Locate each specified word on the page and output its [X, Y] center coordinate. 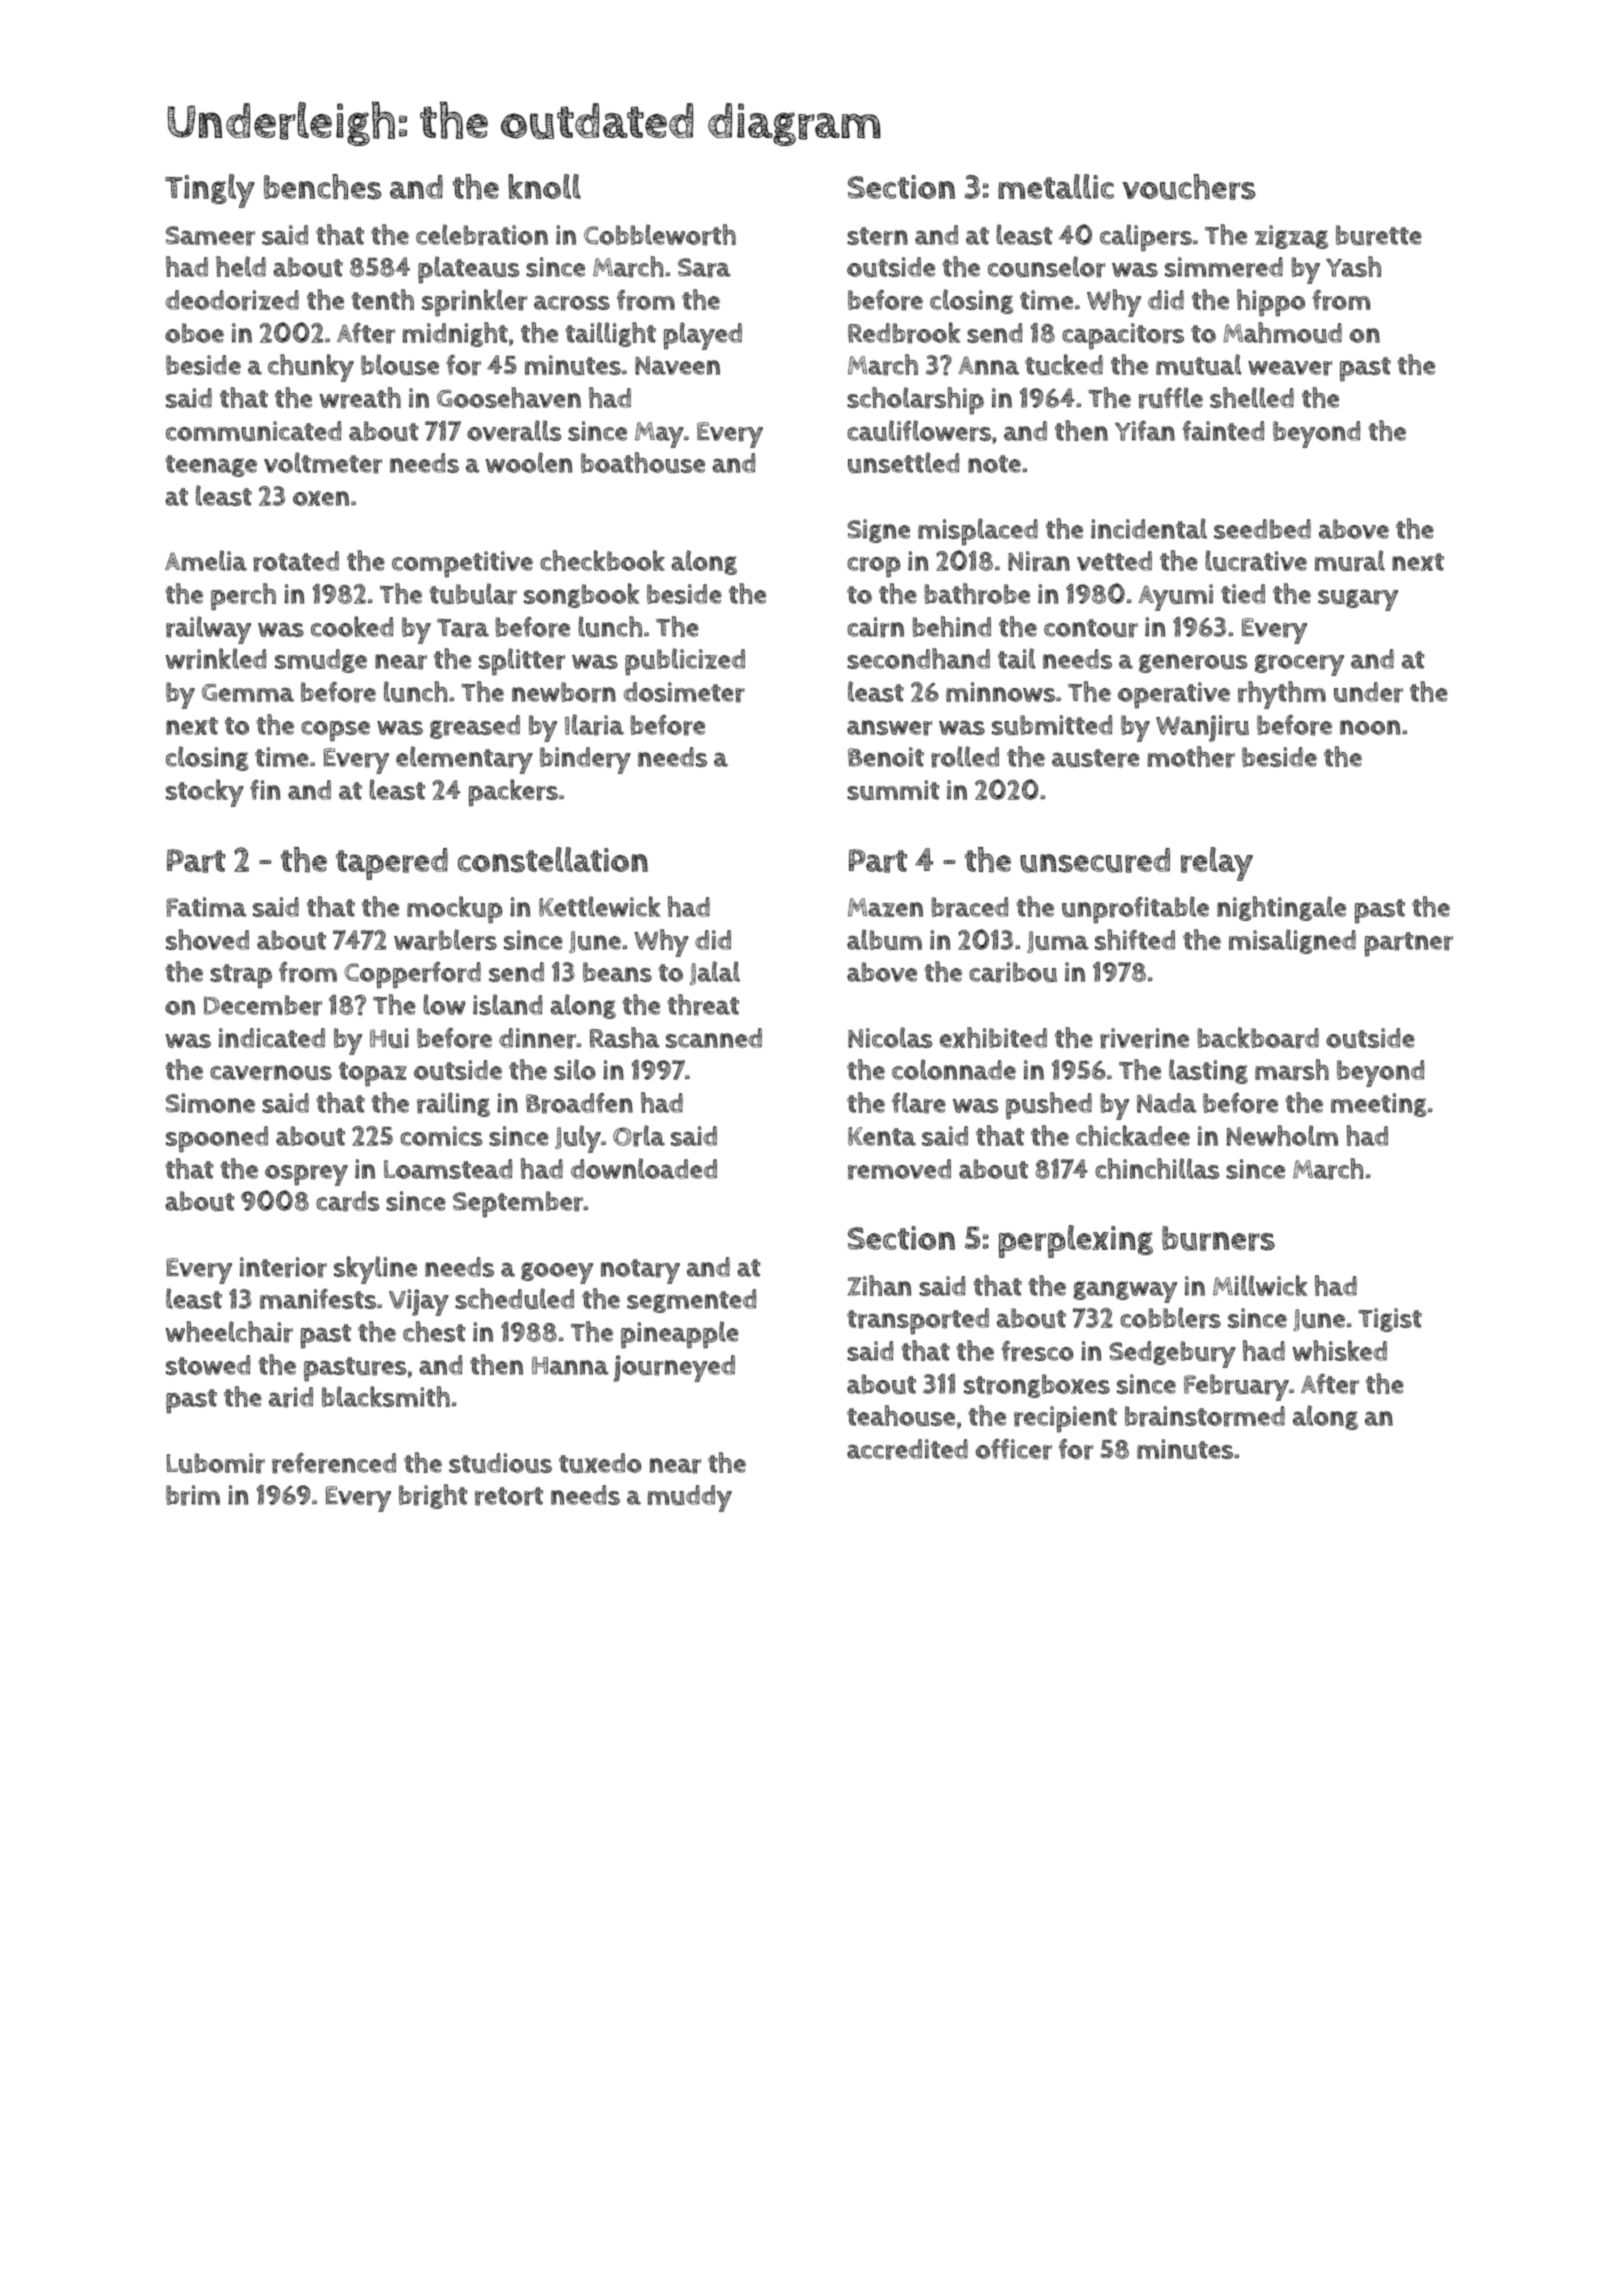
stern [877, 236]
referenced [334, 1463]
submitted [1052, 725]
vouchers [1188, 187]
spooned [217, 1139]
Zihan [879, 1285]
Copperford [412, 975]
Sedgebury [1172, 1354]
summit [893, 790]
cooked [352, 626]
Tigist [1390, 1320]
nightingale [1281, 908]
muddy [690, 1498]
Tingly [210, 191]
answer [889, 728]
